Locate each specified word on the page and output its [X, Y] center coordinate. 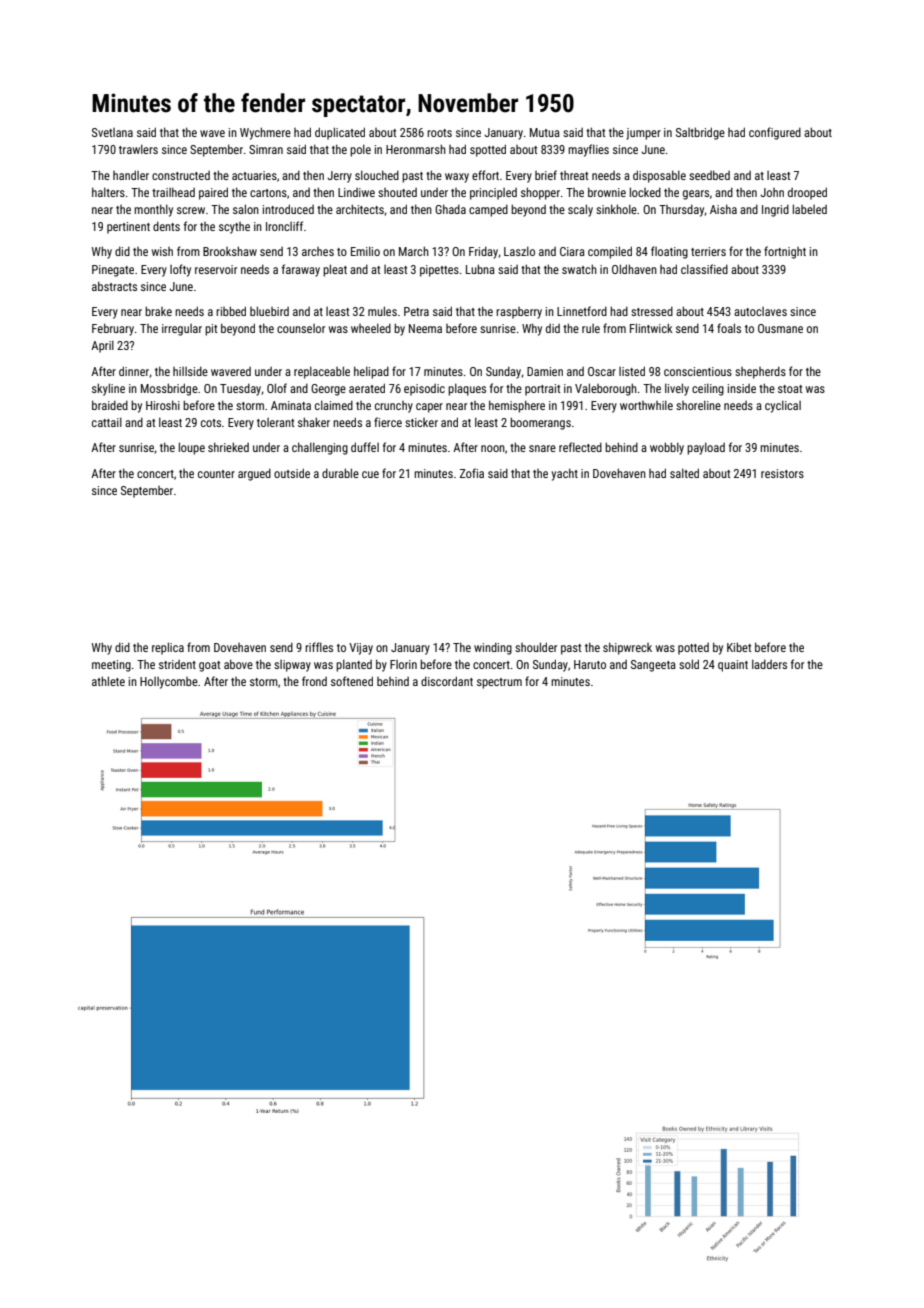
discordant [447, 681]
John [772, 192]
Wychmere [265, 133]
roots [439, 133]
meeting [111, 666]
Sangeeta [653, 666]
